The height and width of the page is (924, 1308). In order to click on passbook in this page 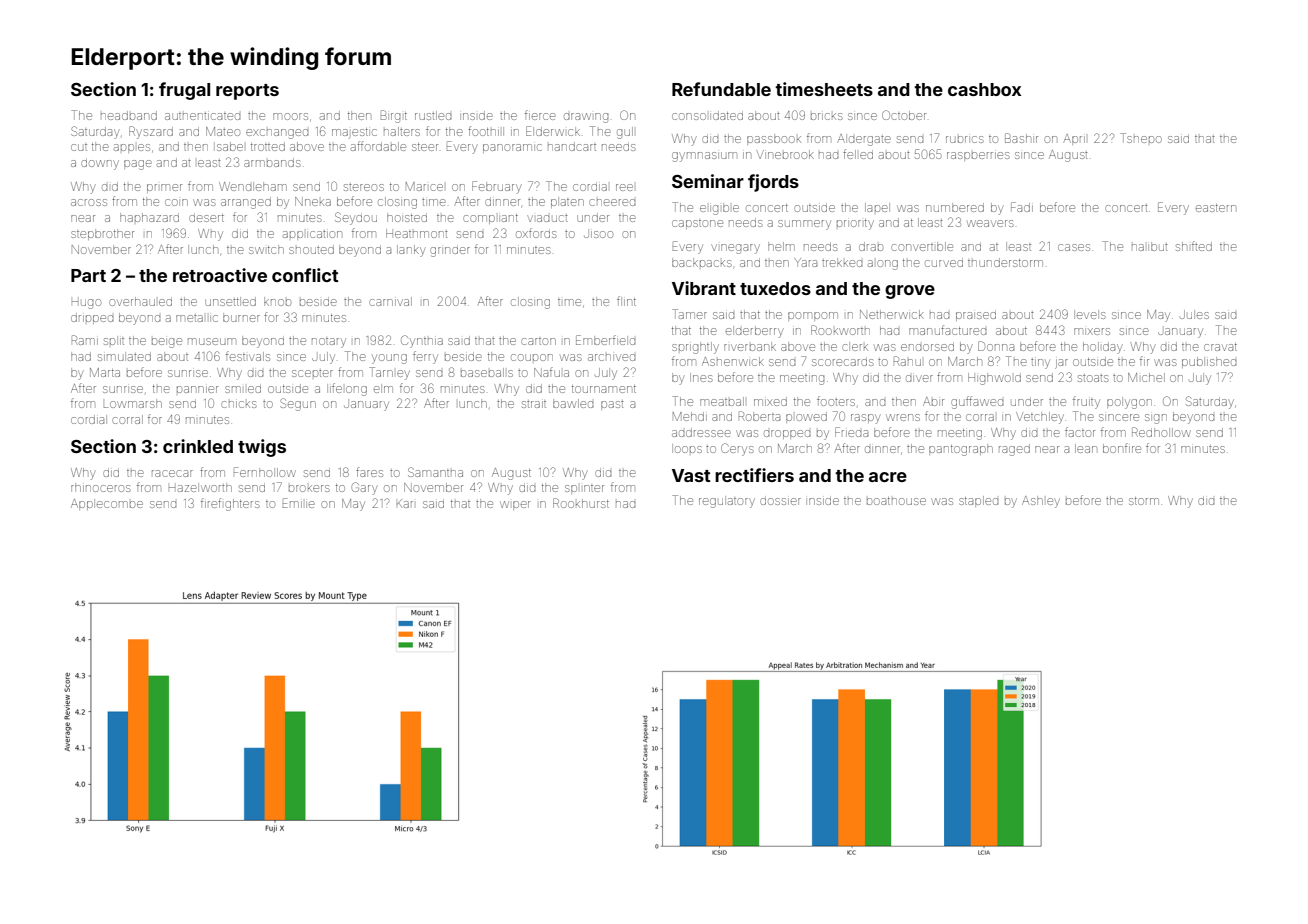, I will do `click(774, 139)`.
